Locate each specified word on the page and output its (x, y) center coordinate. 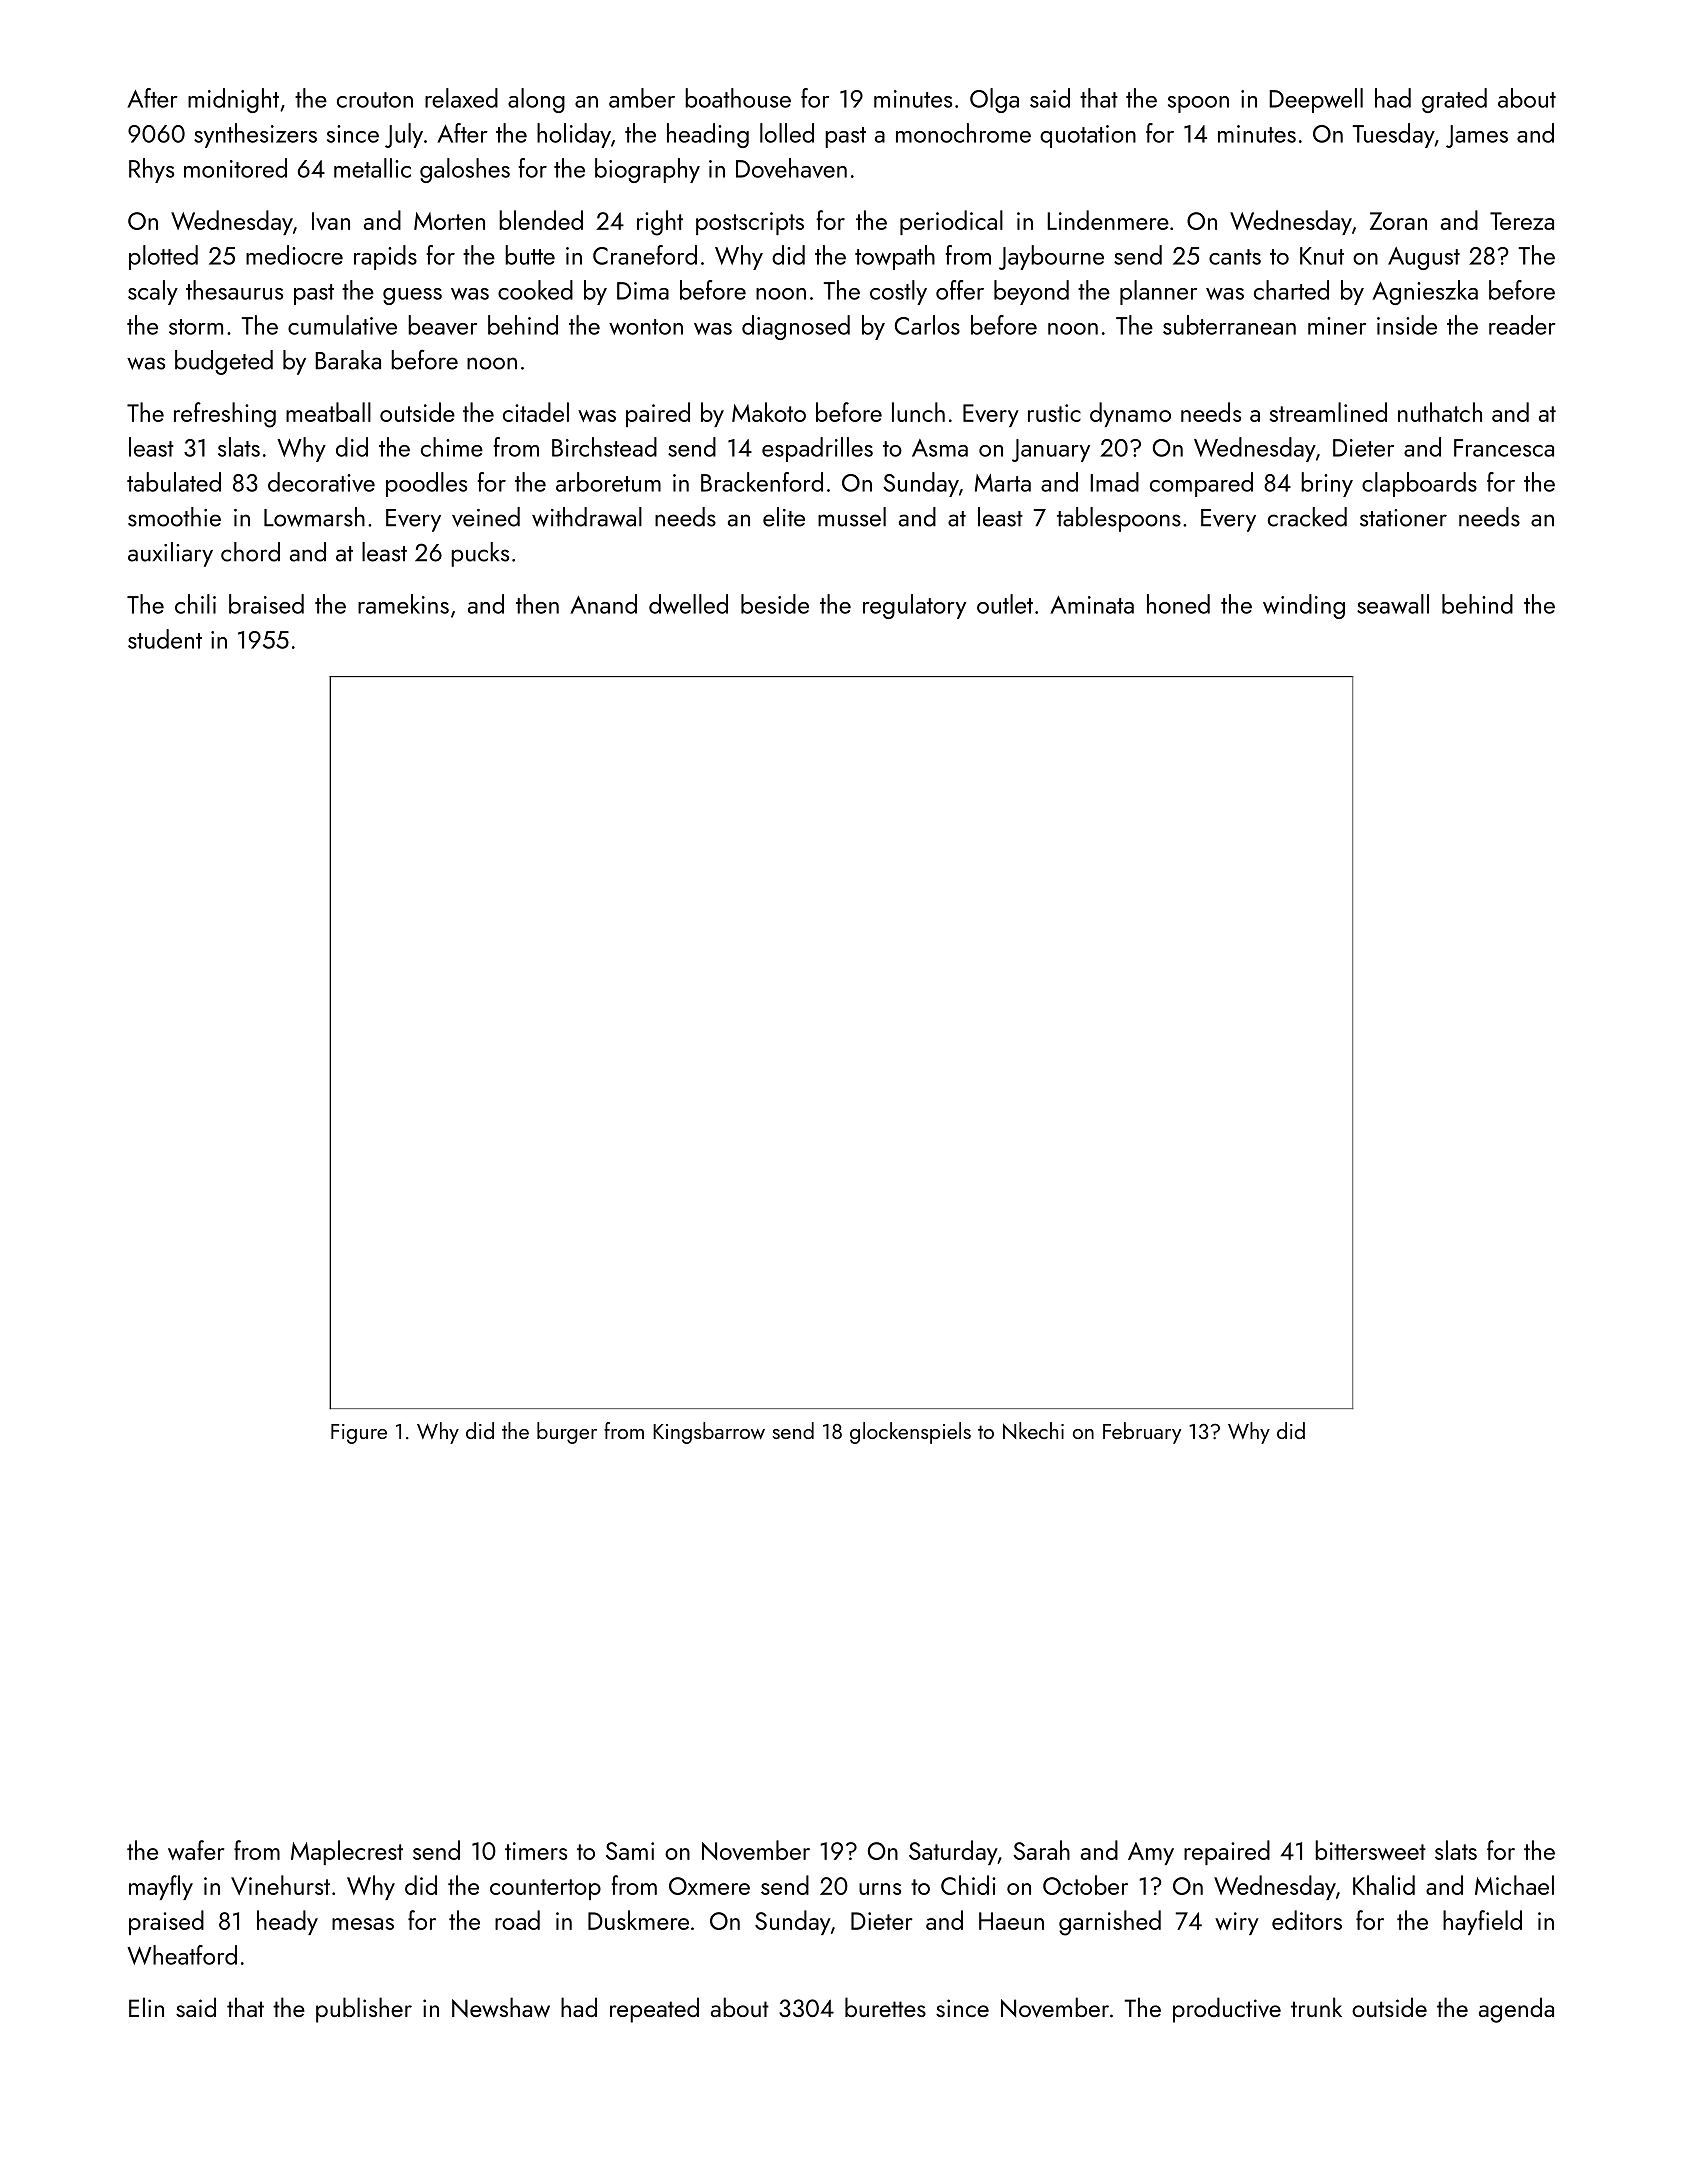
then (537, 604)
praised (166, 1922)
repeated (654, 2010)
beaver (442, 325)
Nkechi (1033, 1430)
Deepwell (1316, 100)
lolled (787, 133)
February (1142, 1433)
